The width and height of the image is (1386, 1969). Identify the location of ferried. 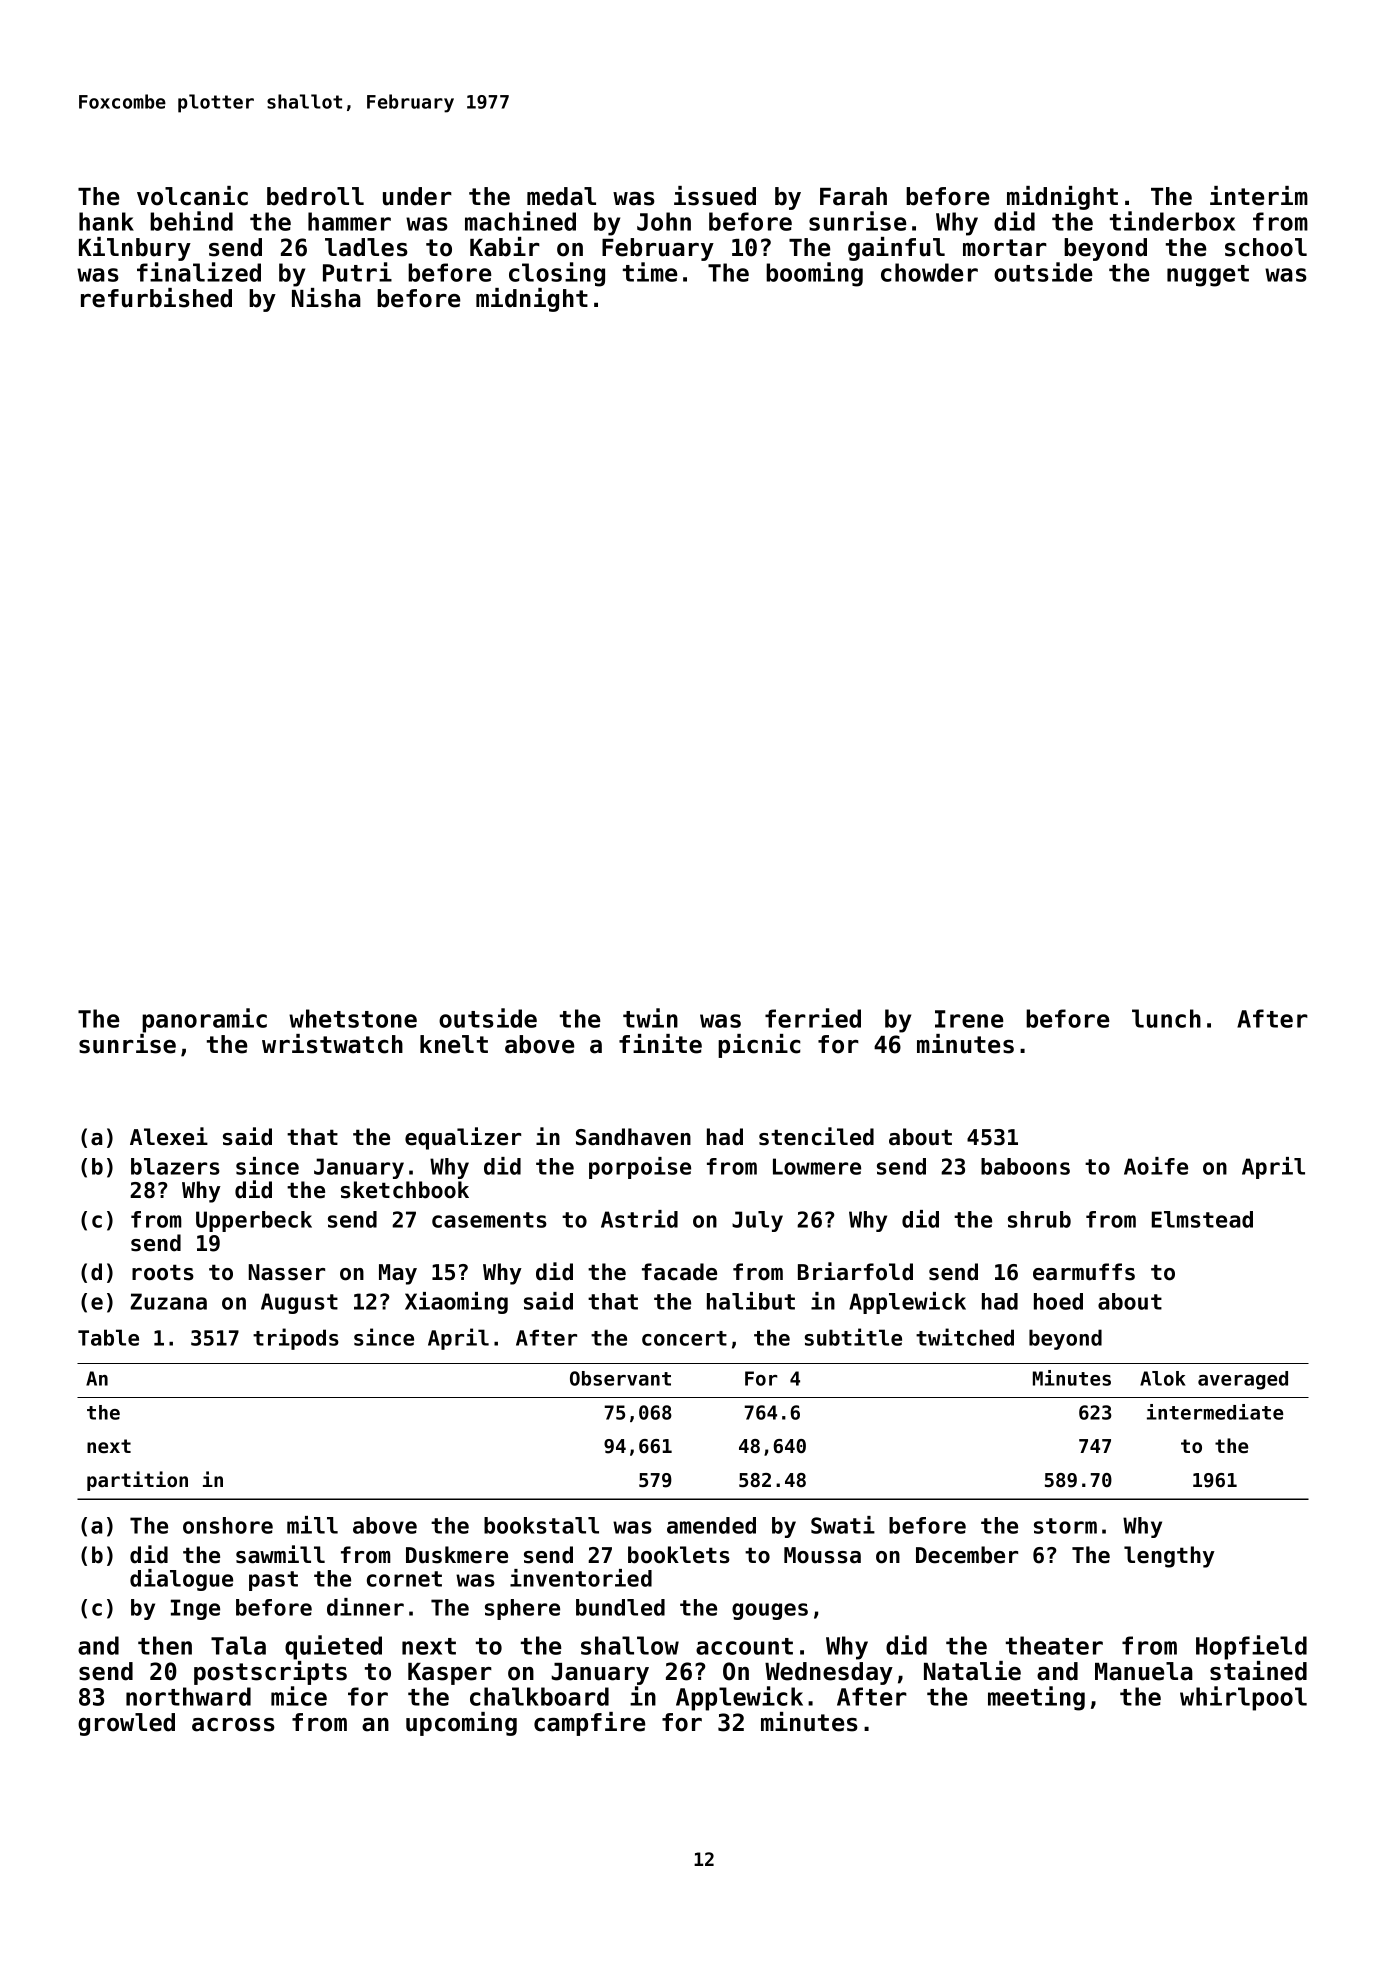
(813, 1018).
